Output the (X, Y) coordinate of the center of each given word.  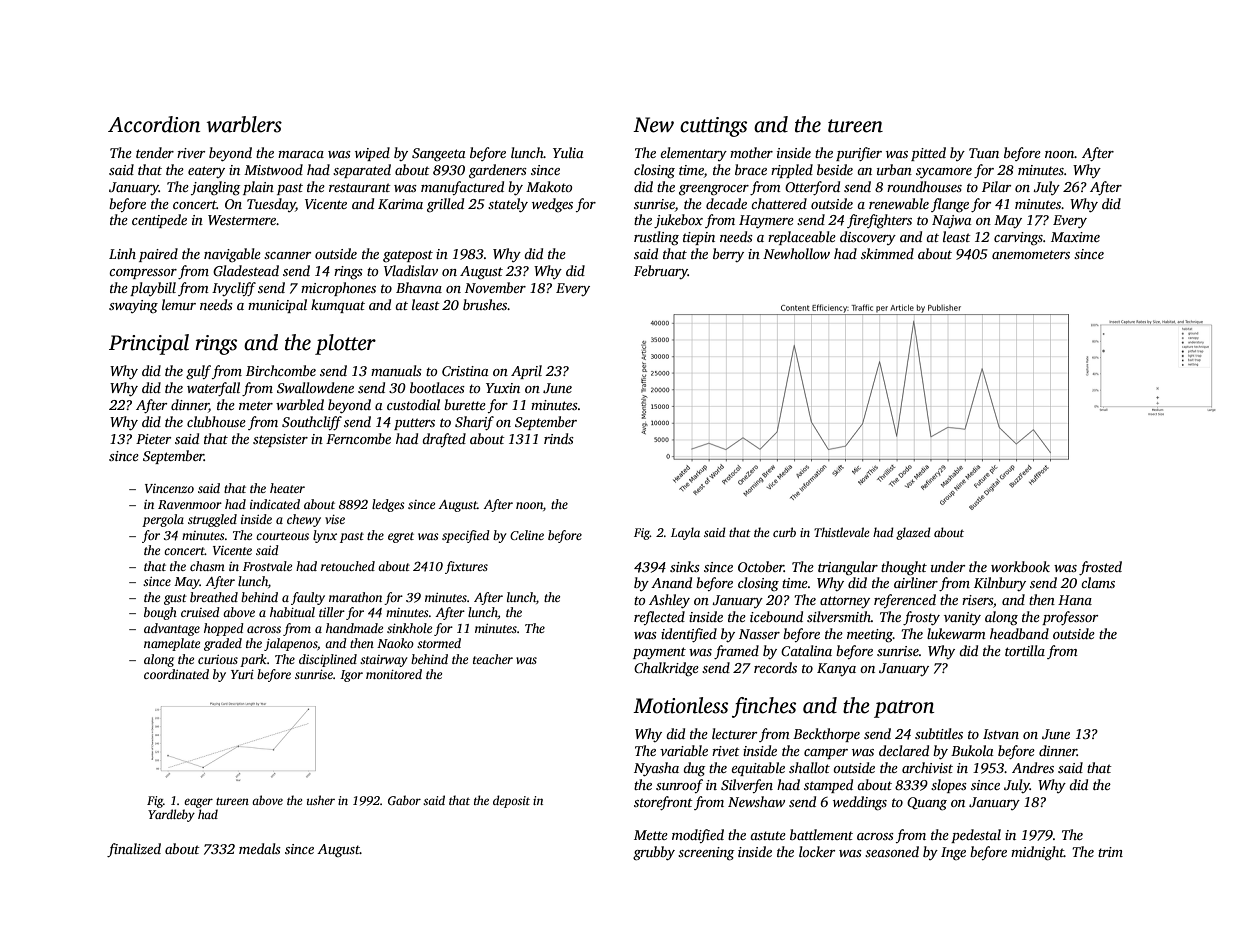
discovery (868, 238)
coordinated (176, 674)
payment (659, 653)
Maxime (1075, 237)
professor (1070, 618)
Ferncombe (358, 438)
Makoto (549, 186)
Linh (122, 253)
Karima (400, 204)
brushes (485, 304)
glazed (913, 533)
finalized (134, 850)
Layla (685, 533)
